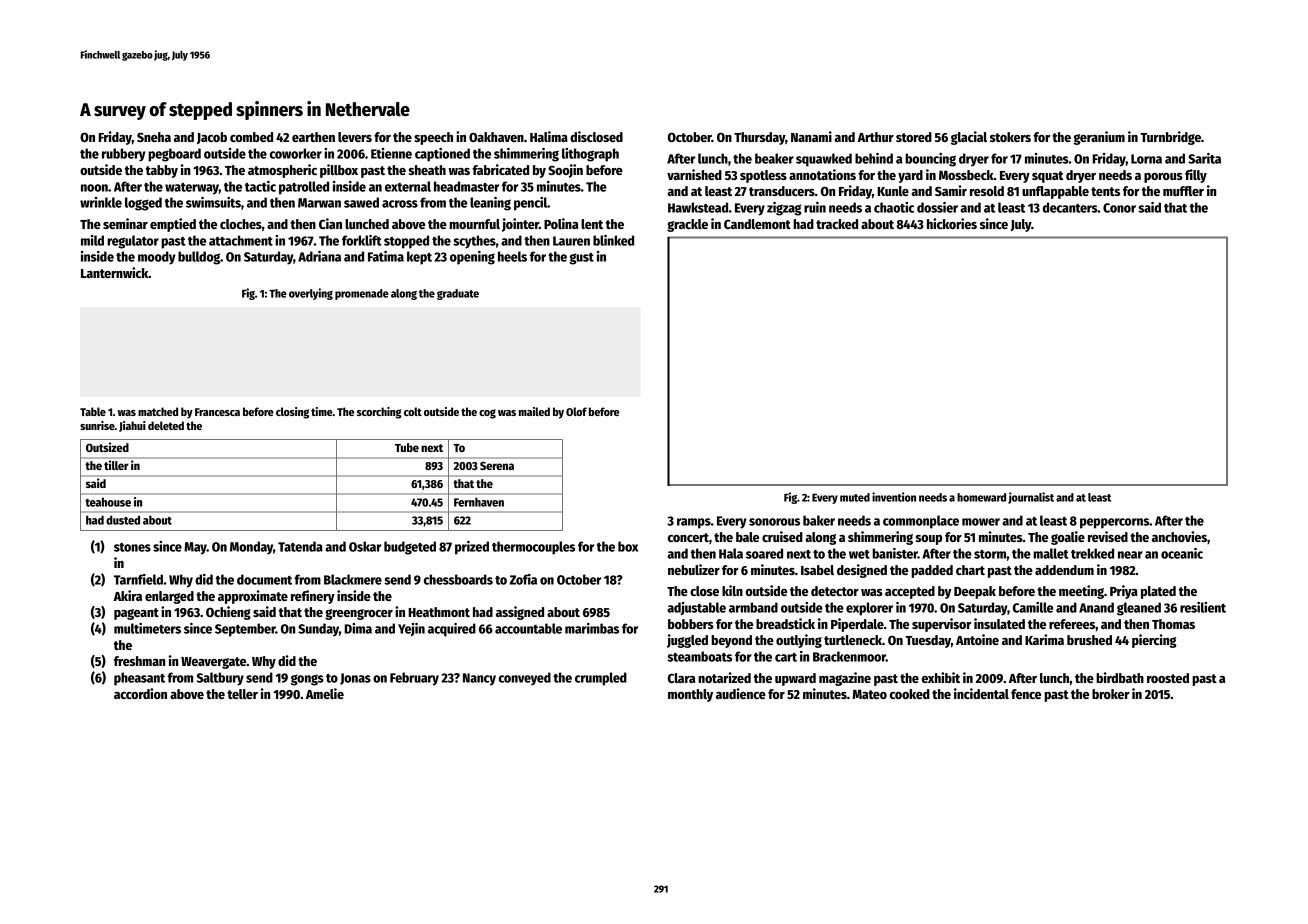 This page has height=924, width=1308. What do you see at coordinates (523, 579) in the page?
I see `Zofia` at bounding box center [523, 579].
